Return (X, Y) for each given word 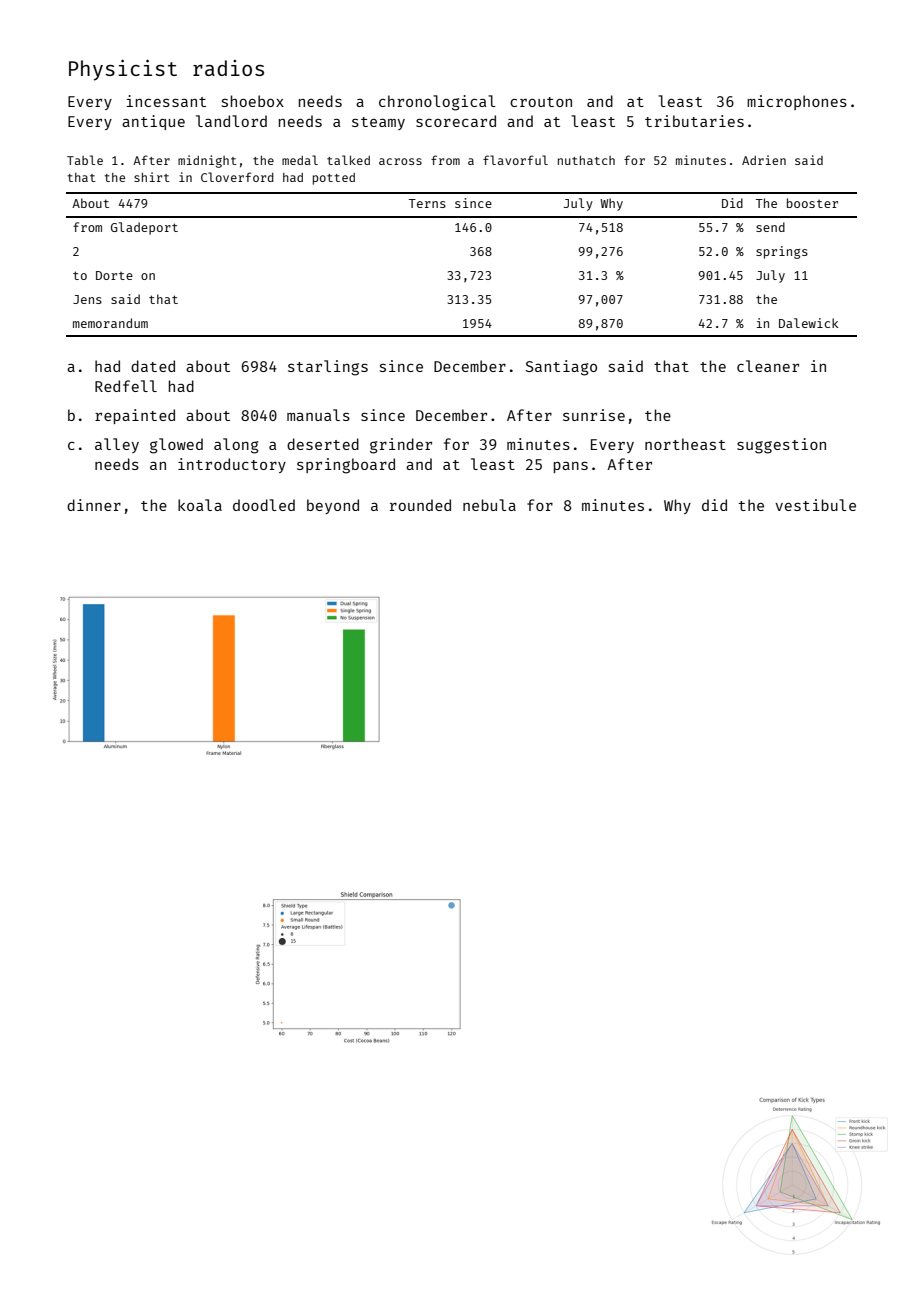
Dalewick (808, 323)
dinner (94, 505)
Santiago (561, 368)
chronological (437, 103)
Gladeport (144, 228)
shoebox (253, 101)
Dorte (114, 275)
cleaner (768, 366)
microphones (797, 102)
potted (334, 179)
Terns (427, 203)
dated (153, 366)
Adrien (764, 160)
